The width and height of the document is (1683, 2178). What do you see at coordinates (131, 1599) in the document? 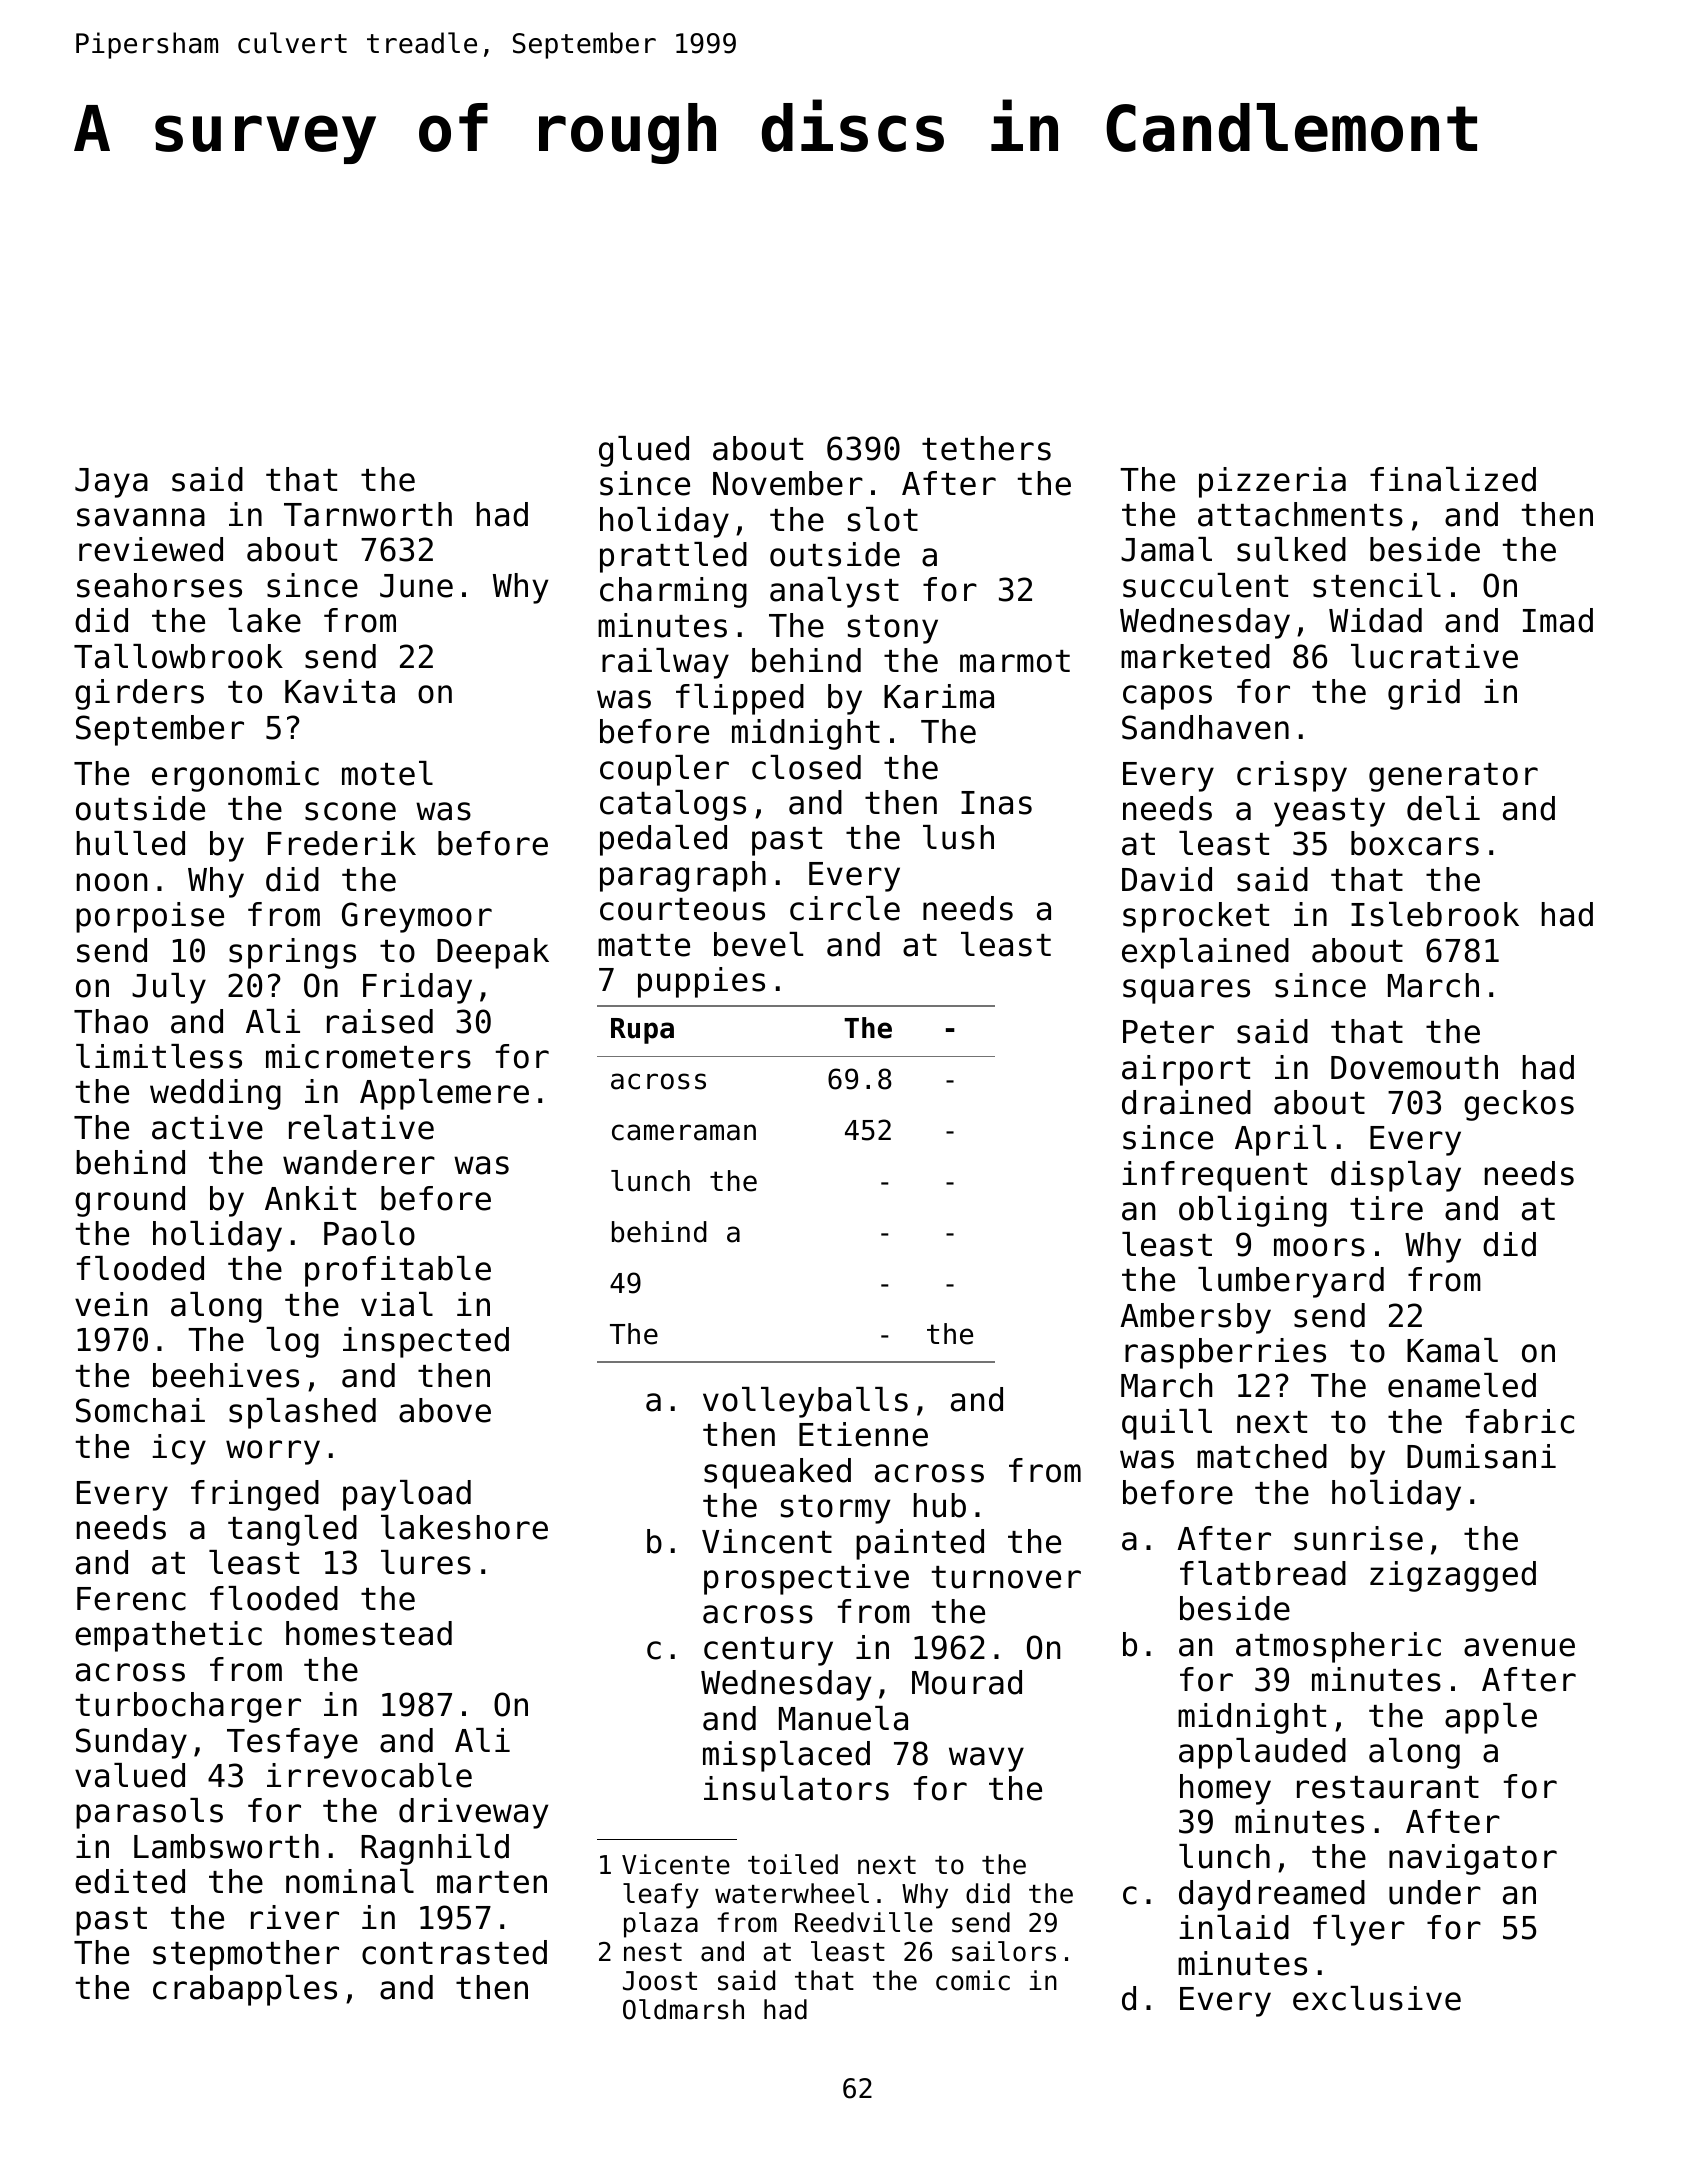
I see `Ferenc` at bounding box center [131, 1599].
